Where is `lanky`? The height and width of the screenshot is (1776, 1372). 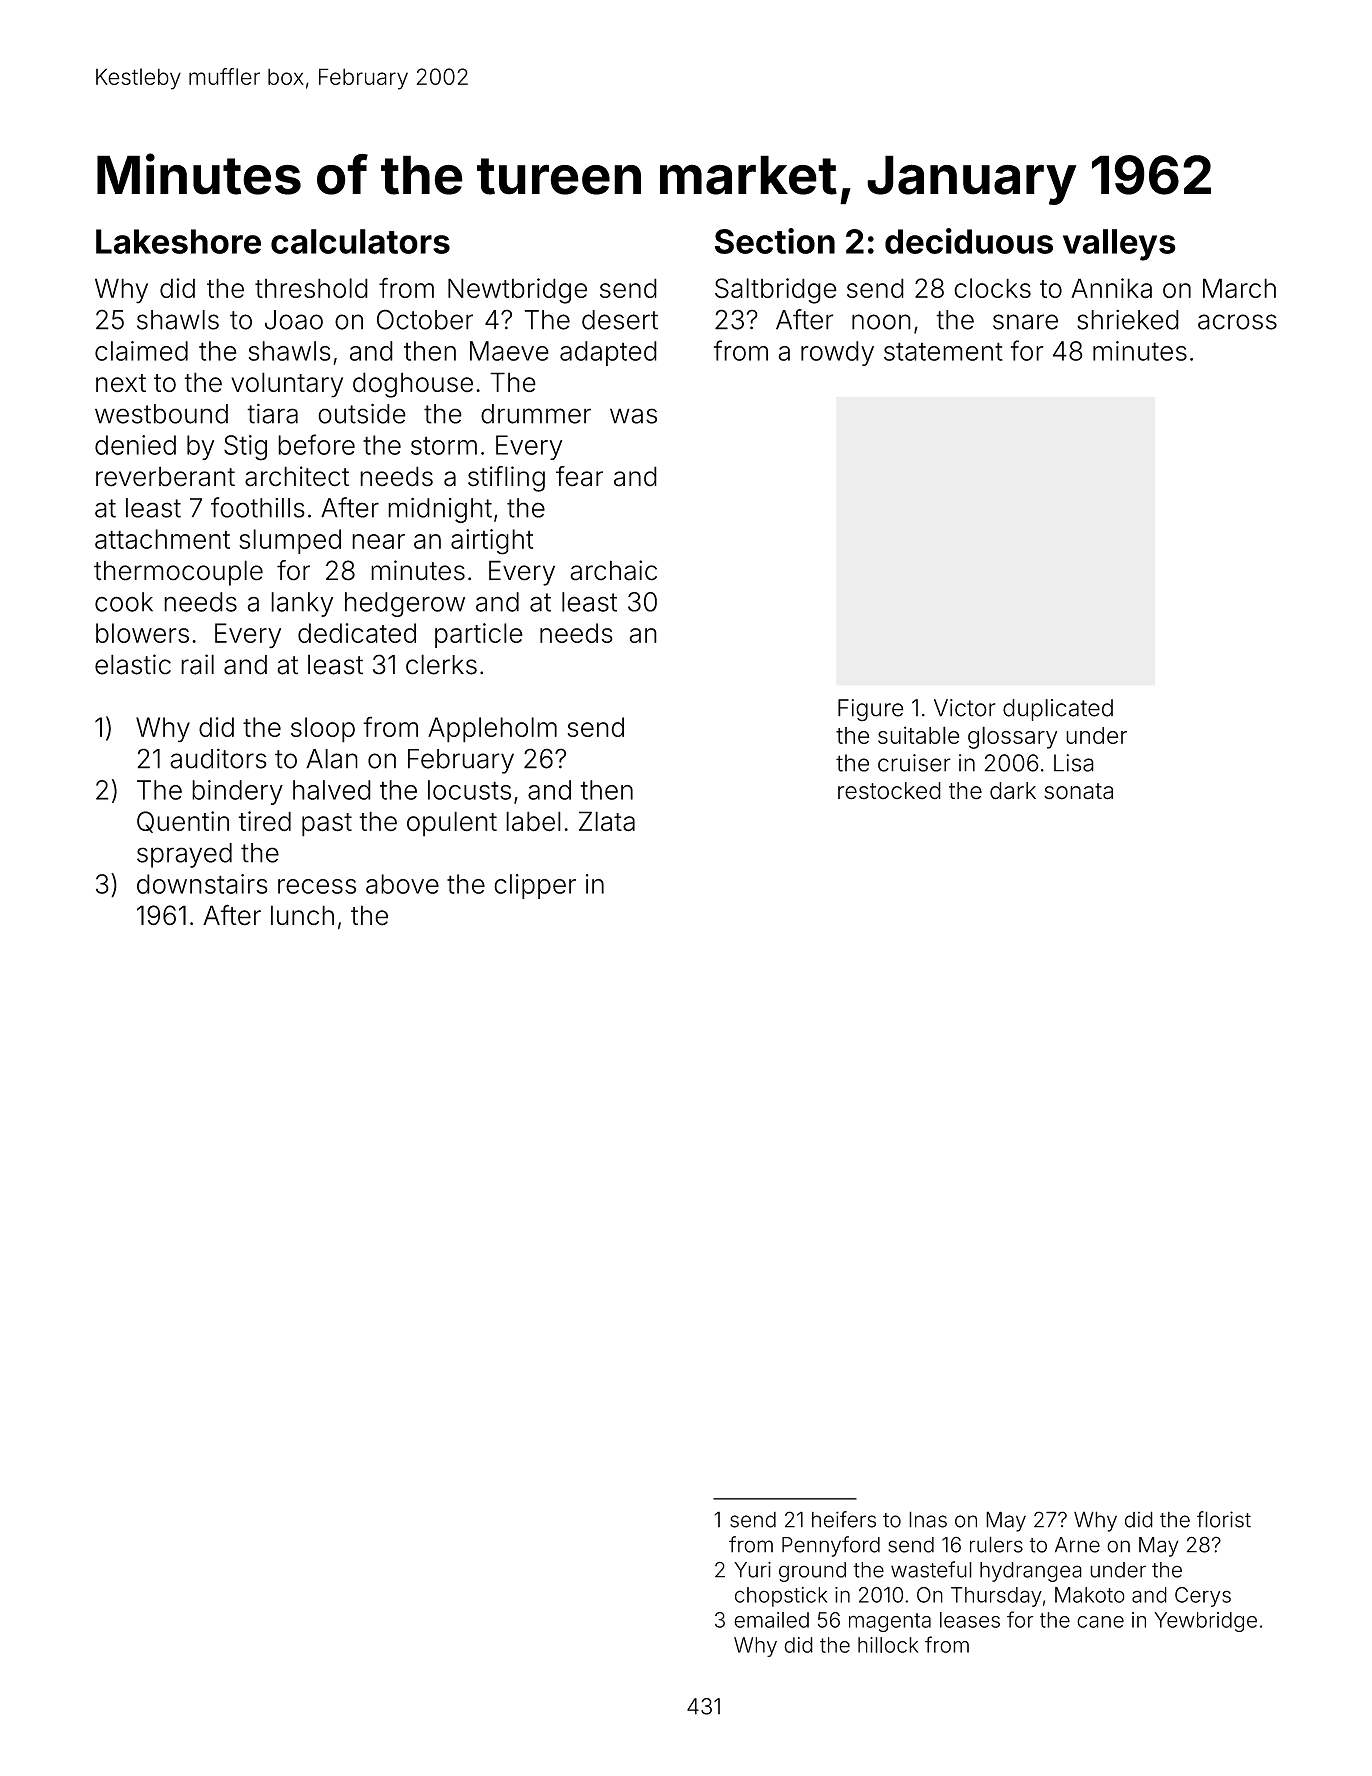 lanky is located at coordinates (302, 604).
